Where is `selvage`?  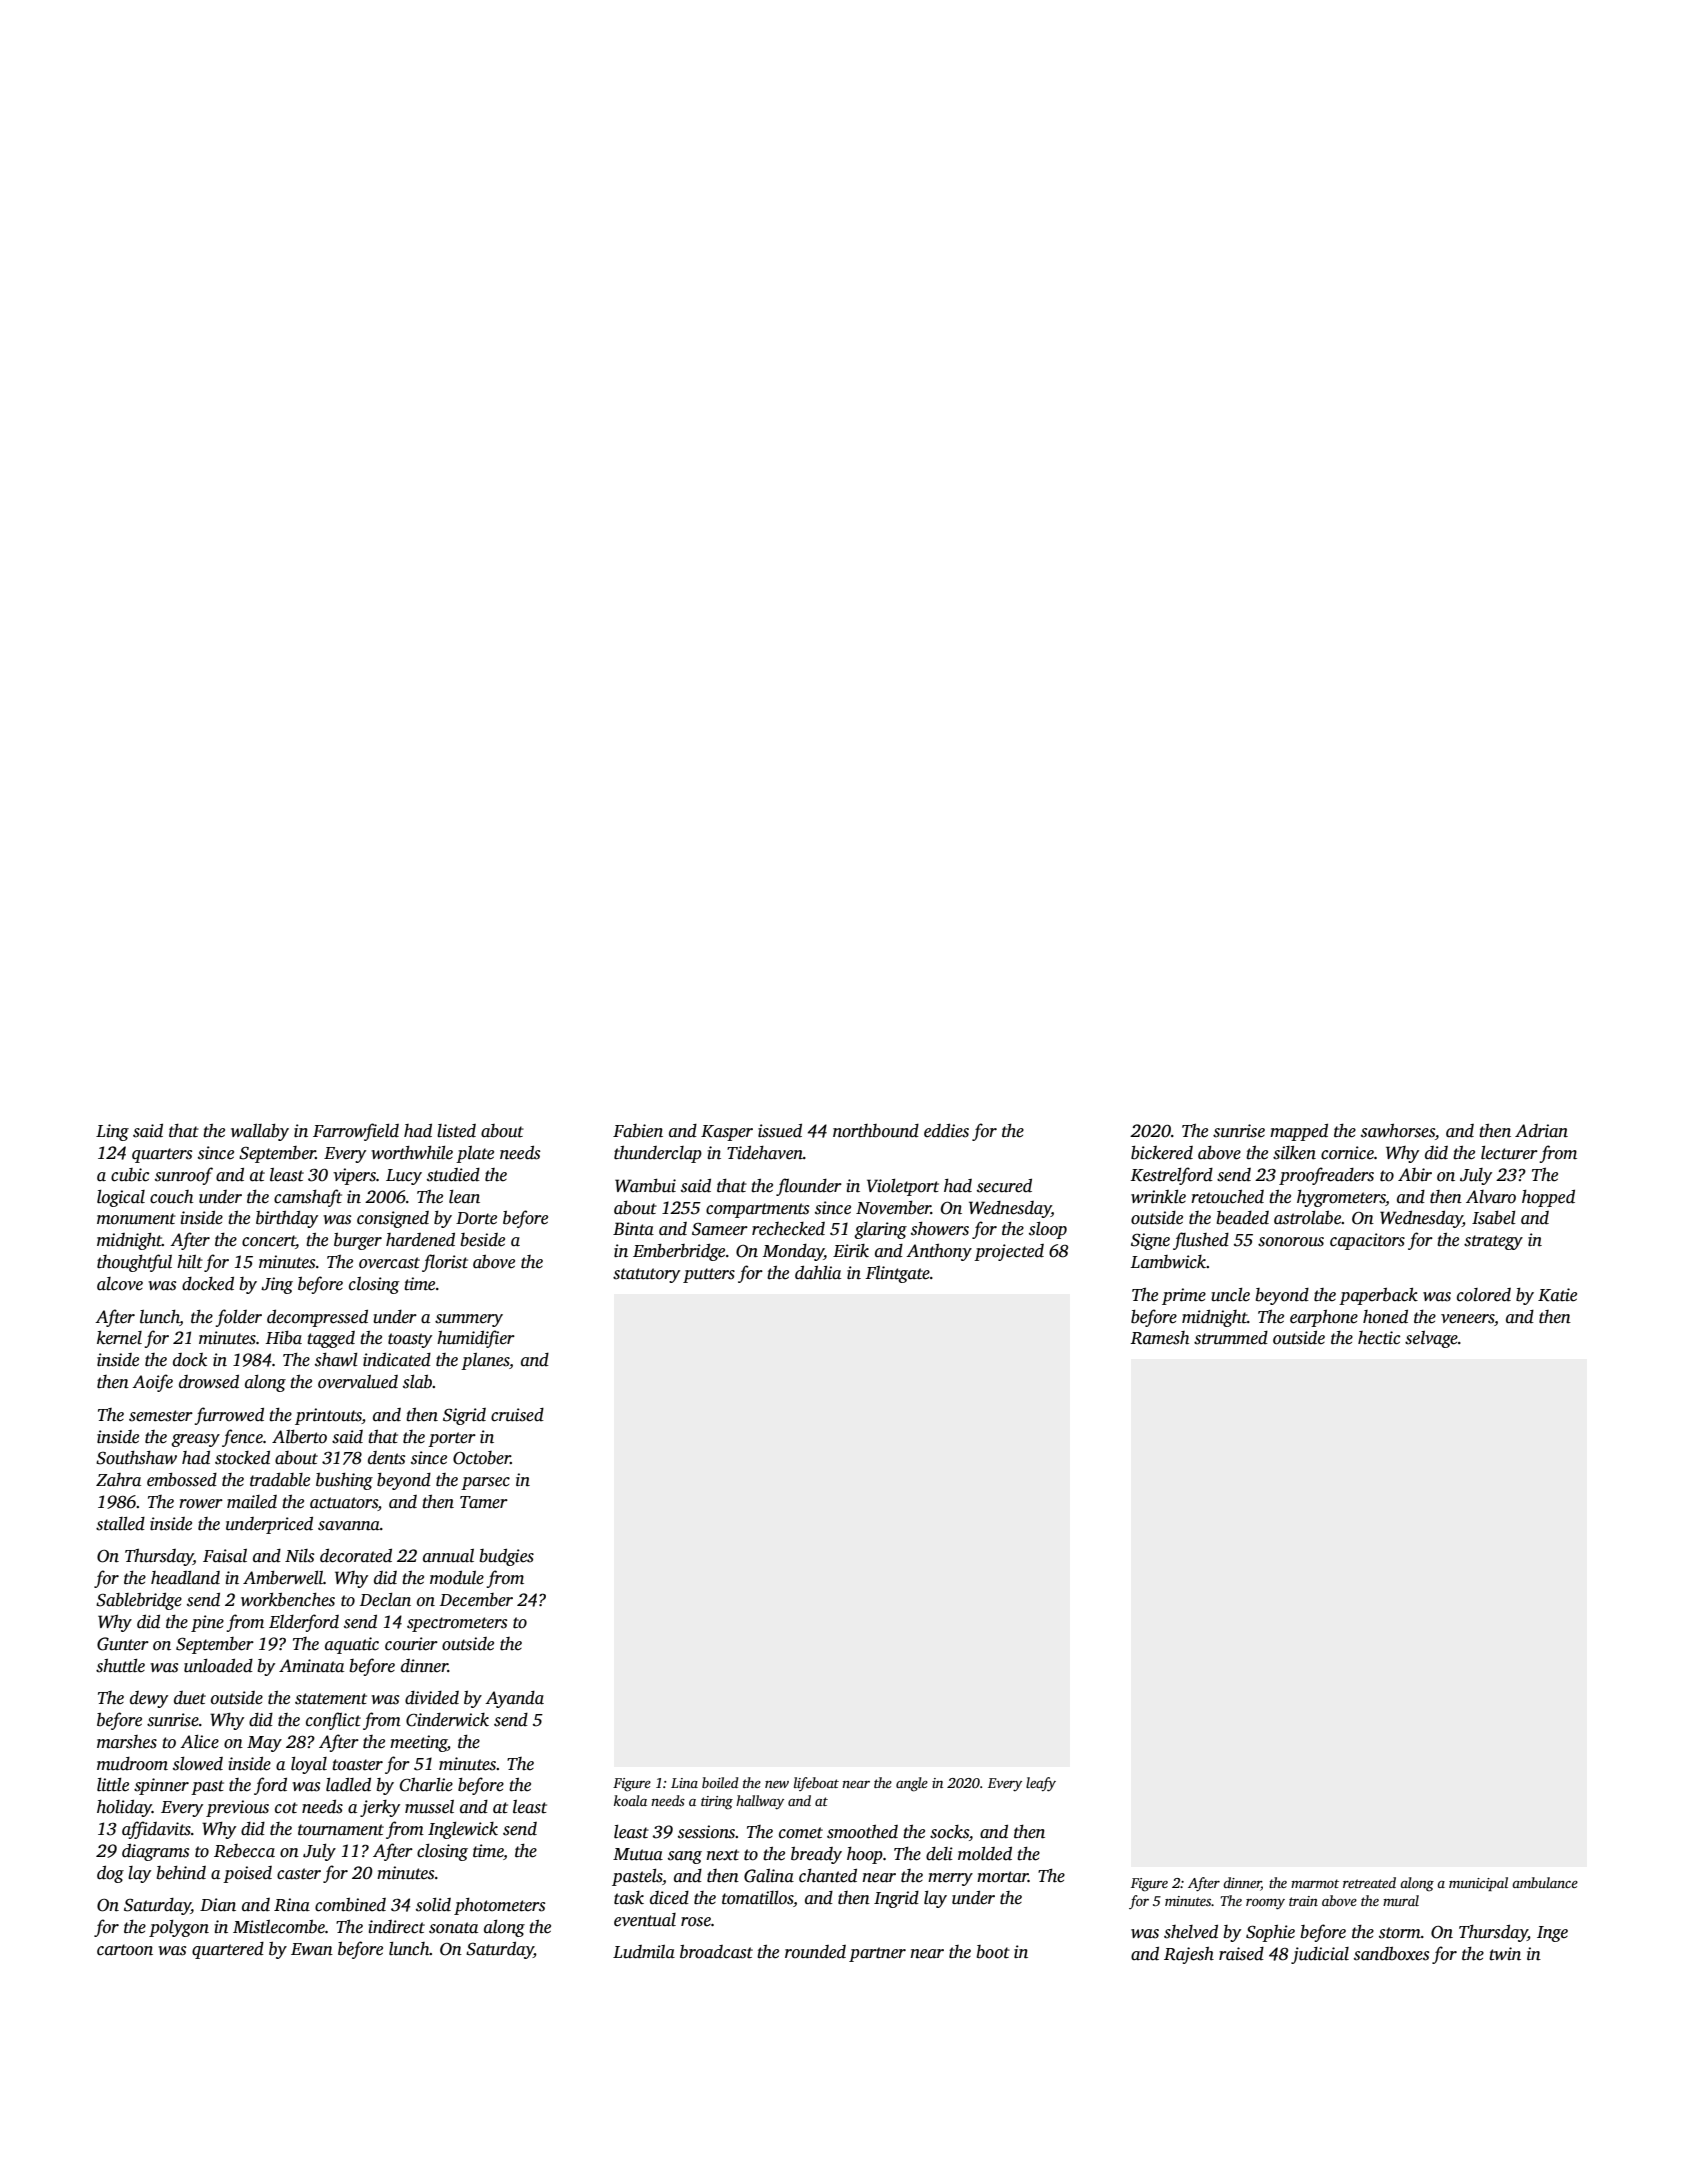
selvage is located at coordinates (1431, 1339).
